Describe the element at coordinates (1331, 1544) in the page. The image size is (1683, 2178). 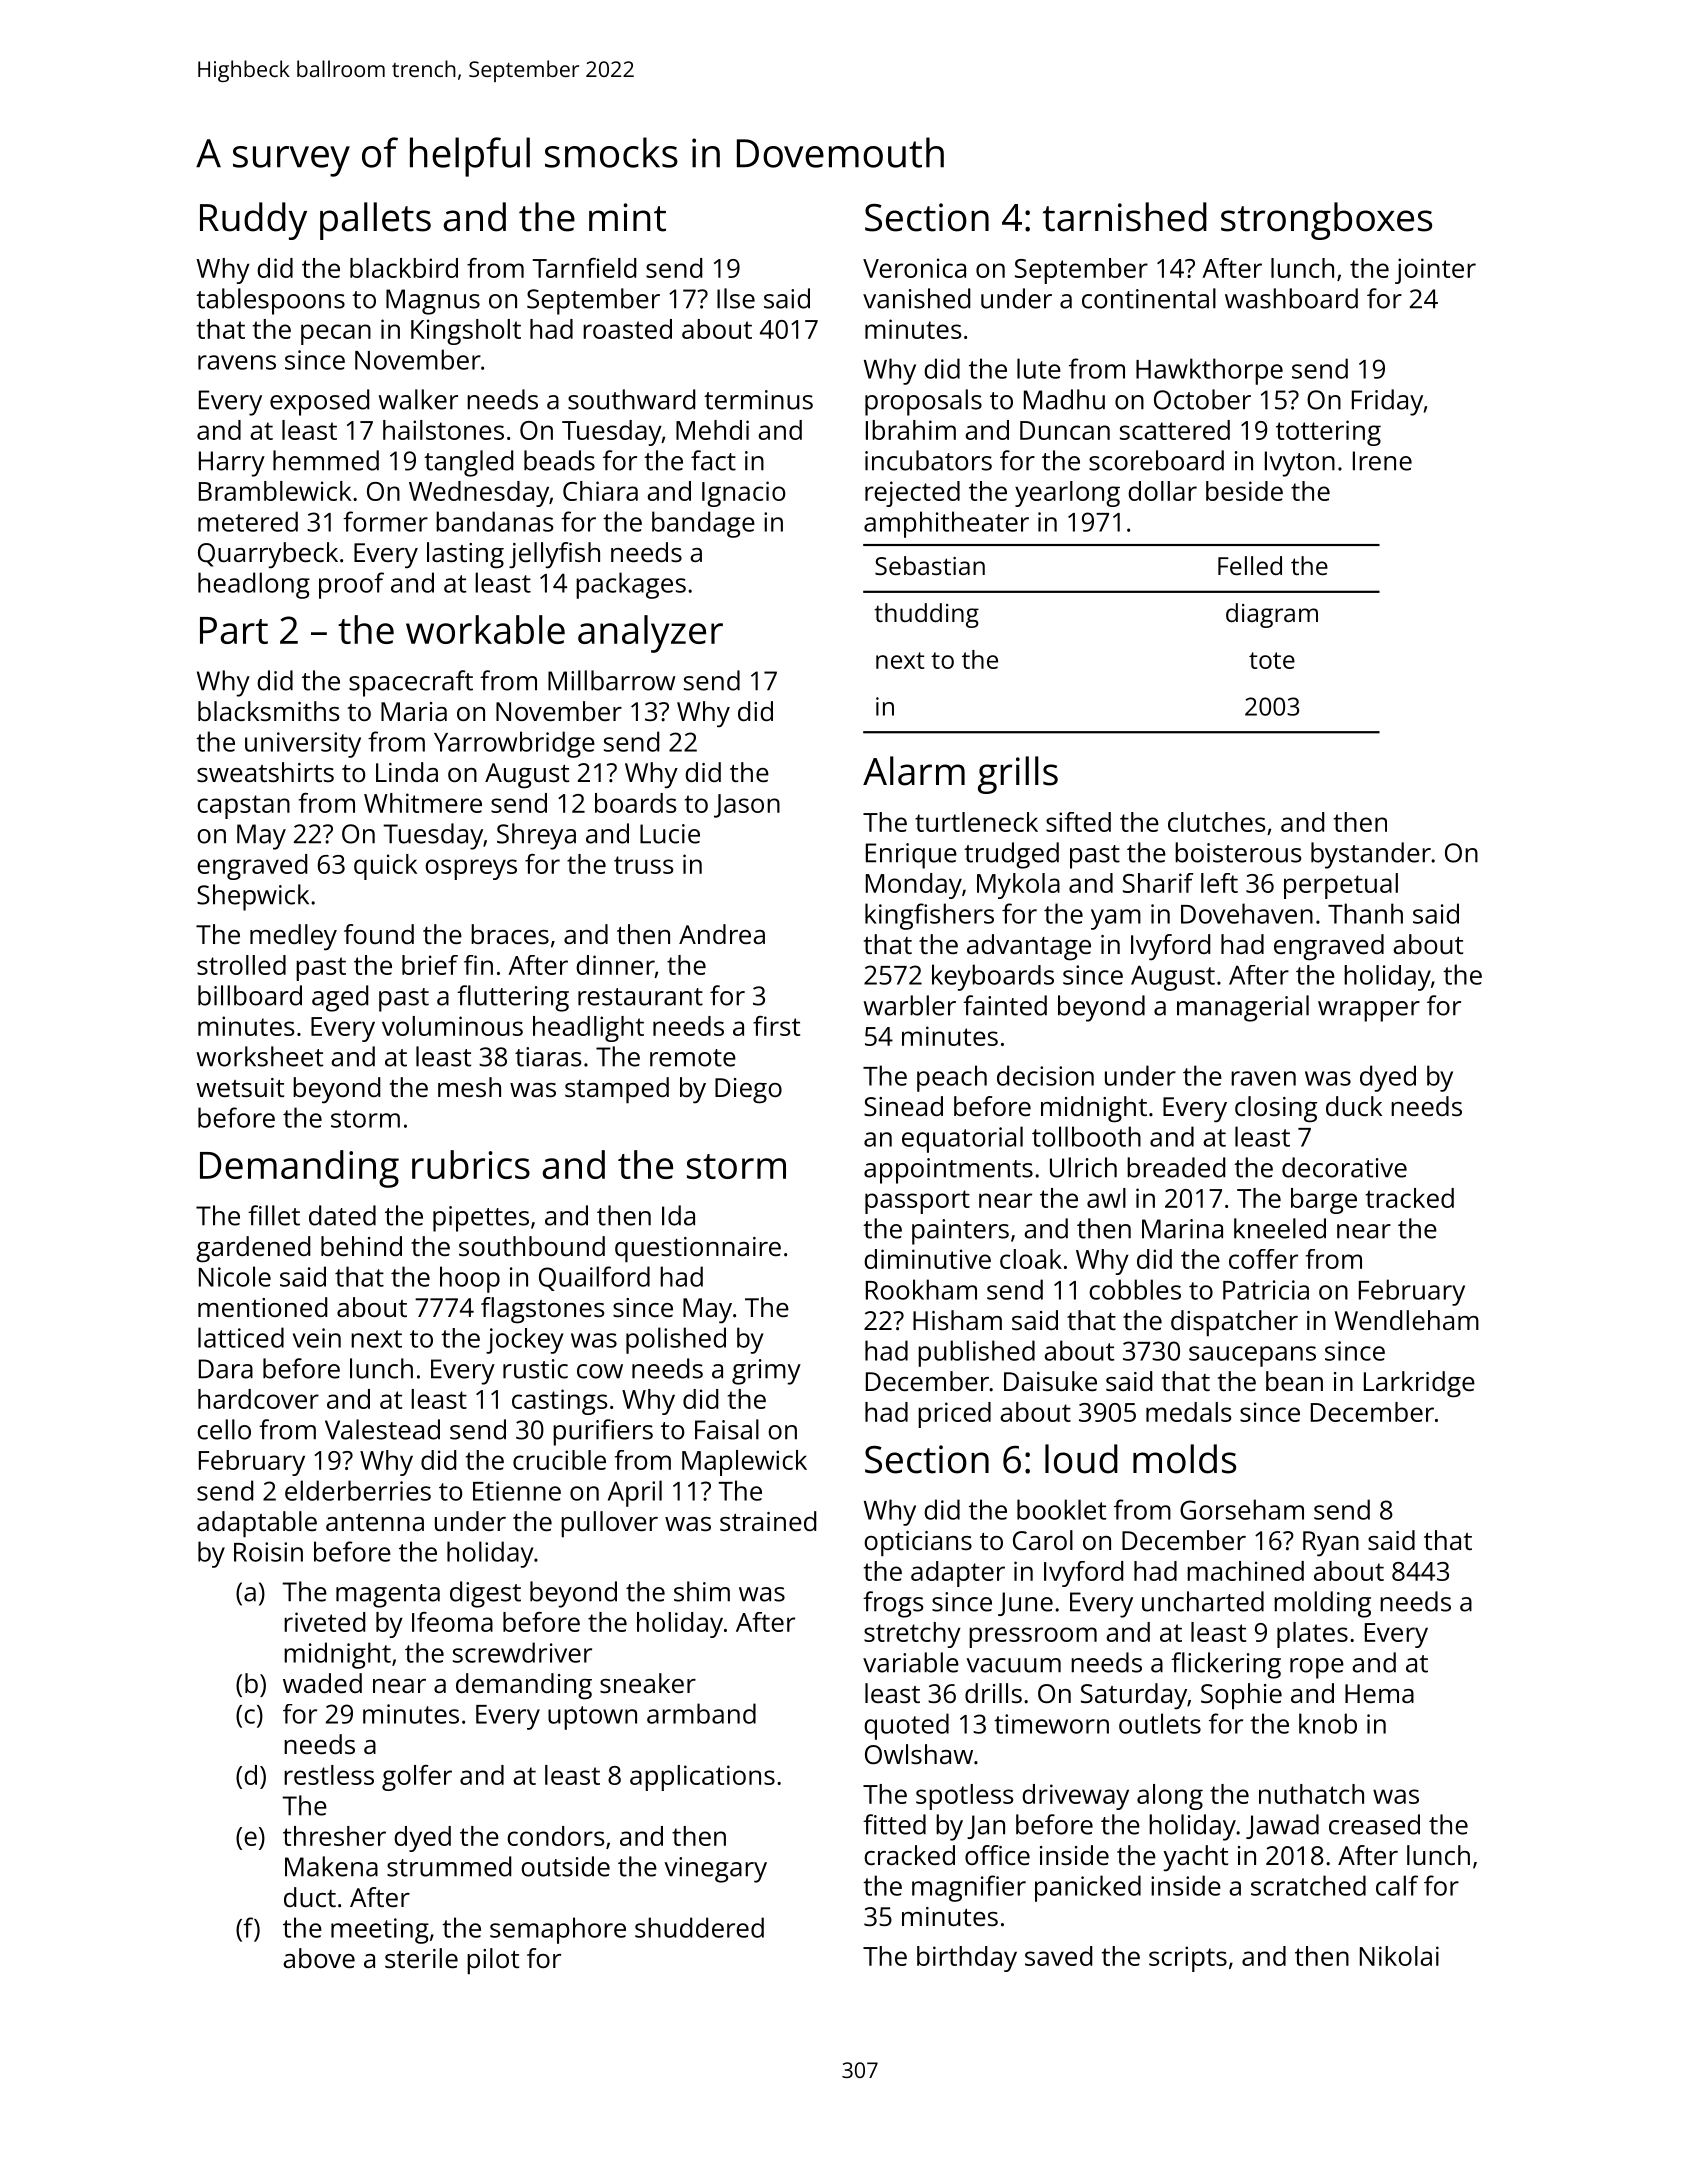
I see `Ryan` at that location.
